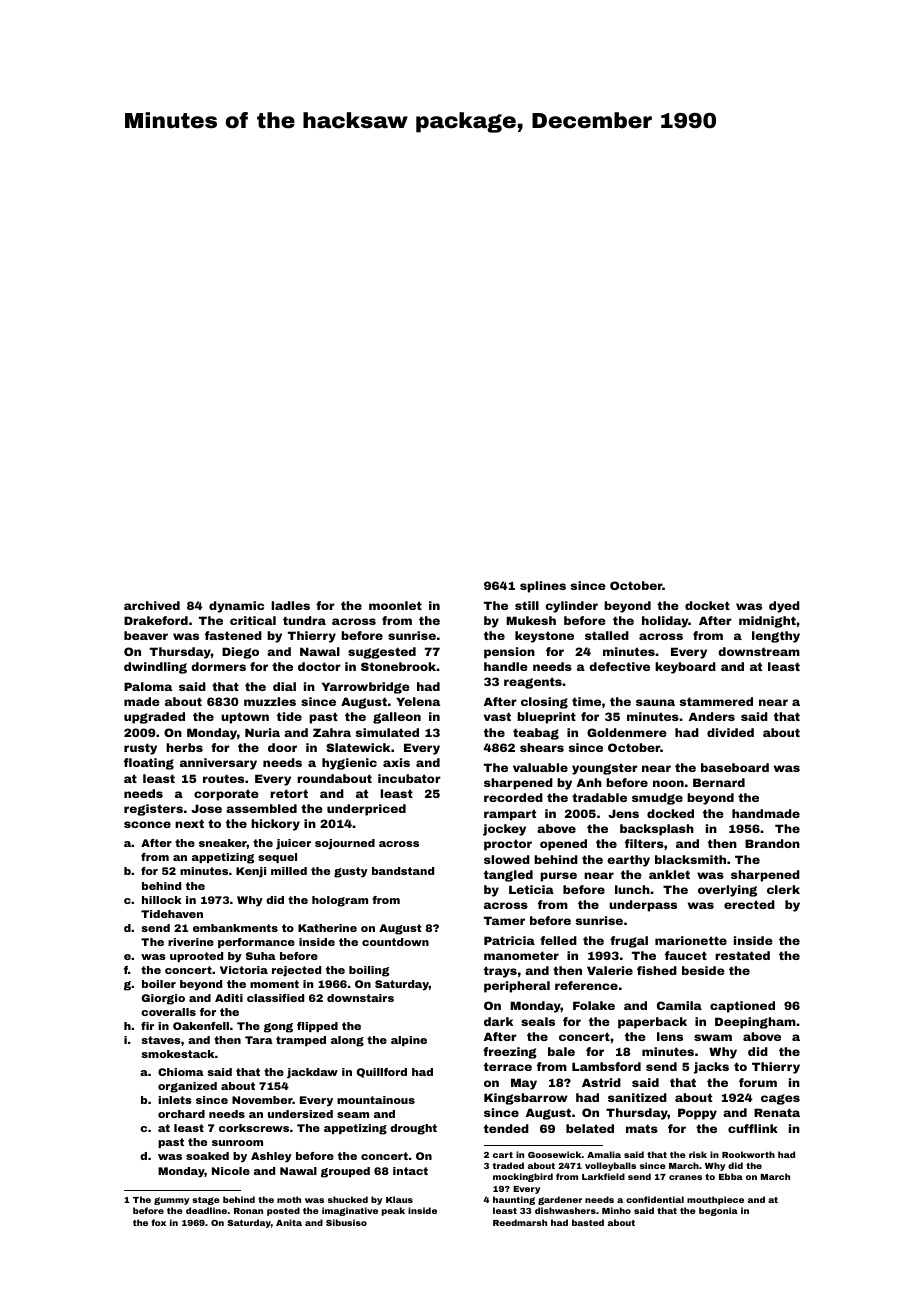 This image has height=1308, width=924. I want to click on tangled, so click(508, 876).
